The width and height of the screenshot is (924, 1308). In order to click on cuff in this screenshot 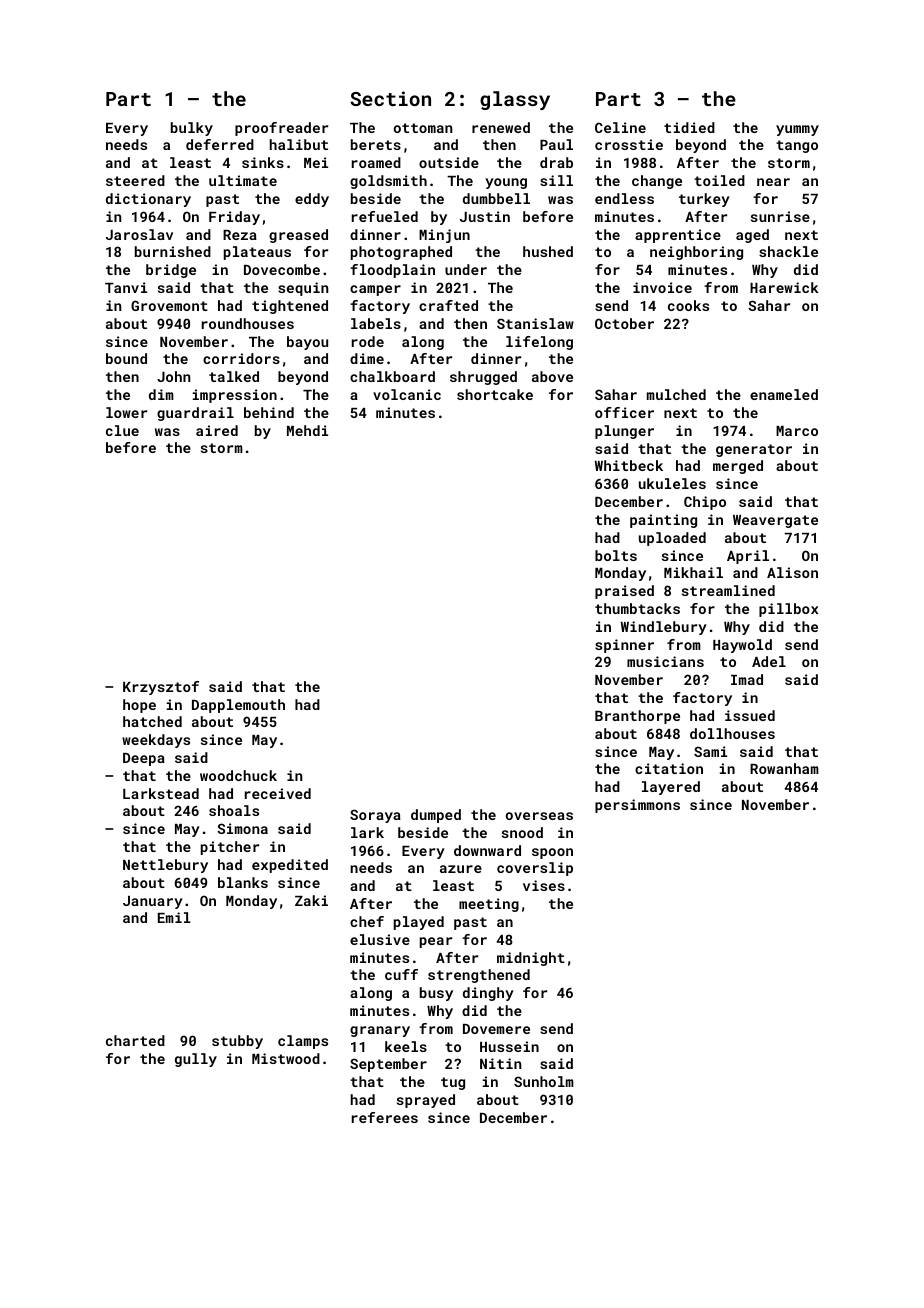, I will do `click(401, 974)`.
